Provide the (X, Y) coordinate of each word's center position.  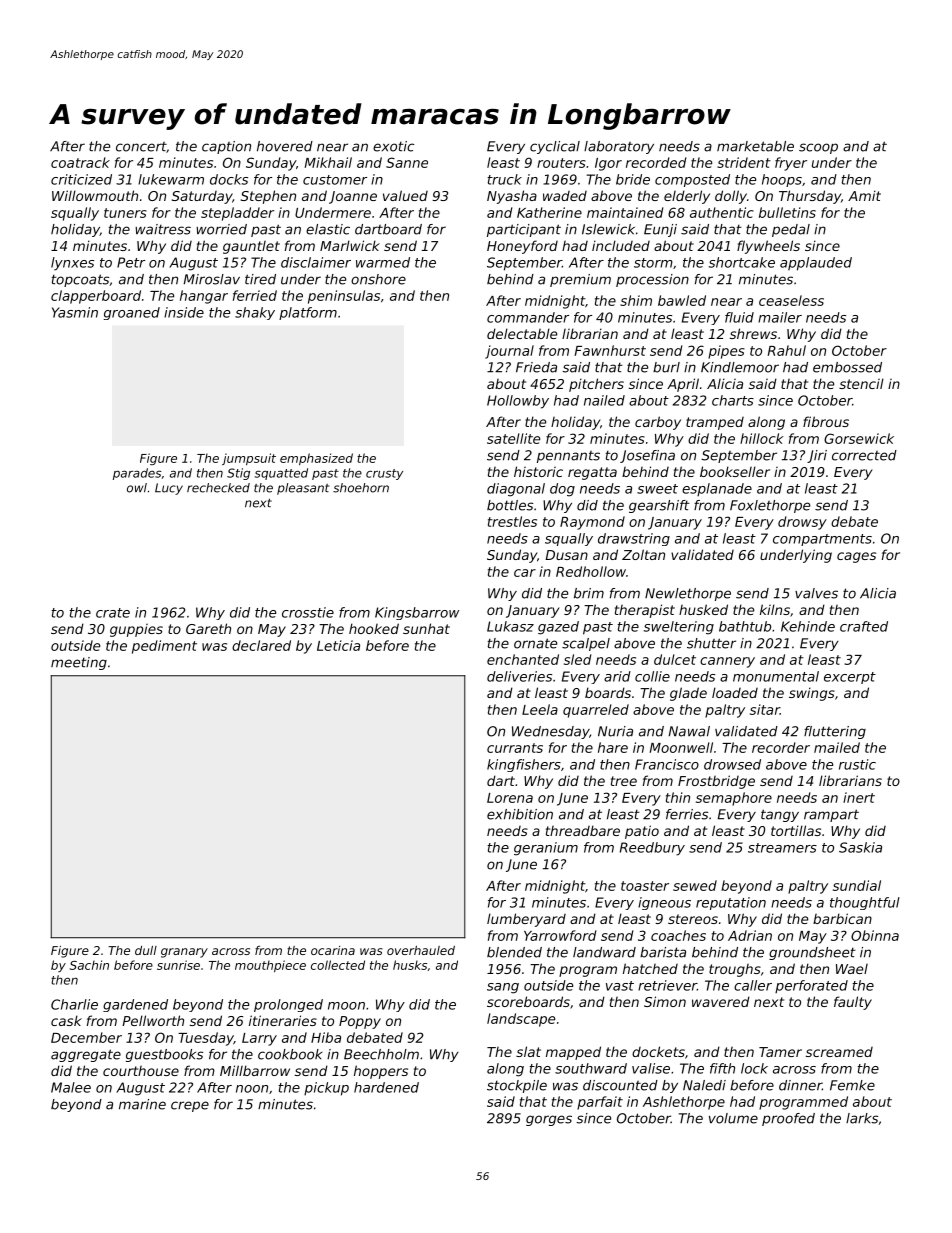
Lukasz (510, 626)
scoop (818, 148)
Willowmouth (95, 195)
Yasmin (75, 312)
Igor (608, 164)
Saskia (860, 847)
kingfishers (524, 765)
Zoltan (643, 554)
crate (113, 613)
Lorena (510, 798)
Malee (71, 1087)
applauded (816, 264)
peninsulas (344, 297)
